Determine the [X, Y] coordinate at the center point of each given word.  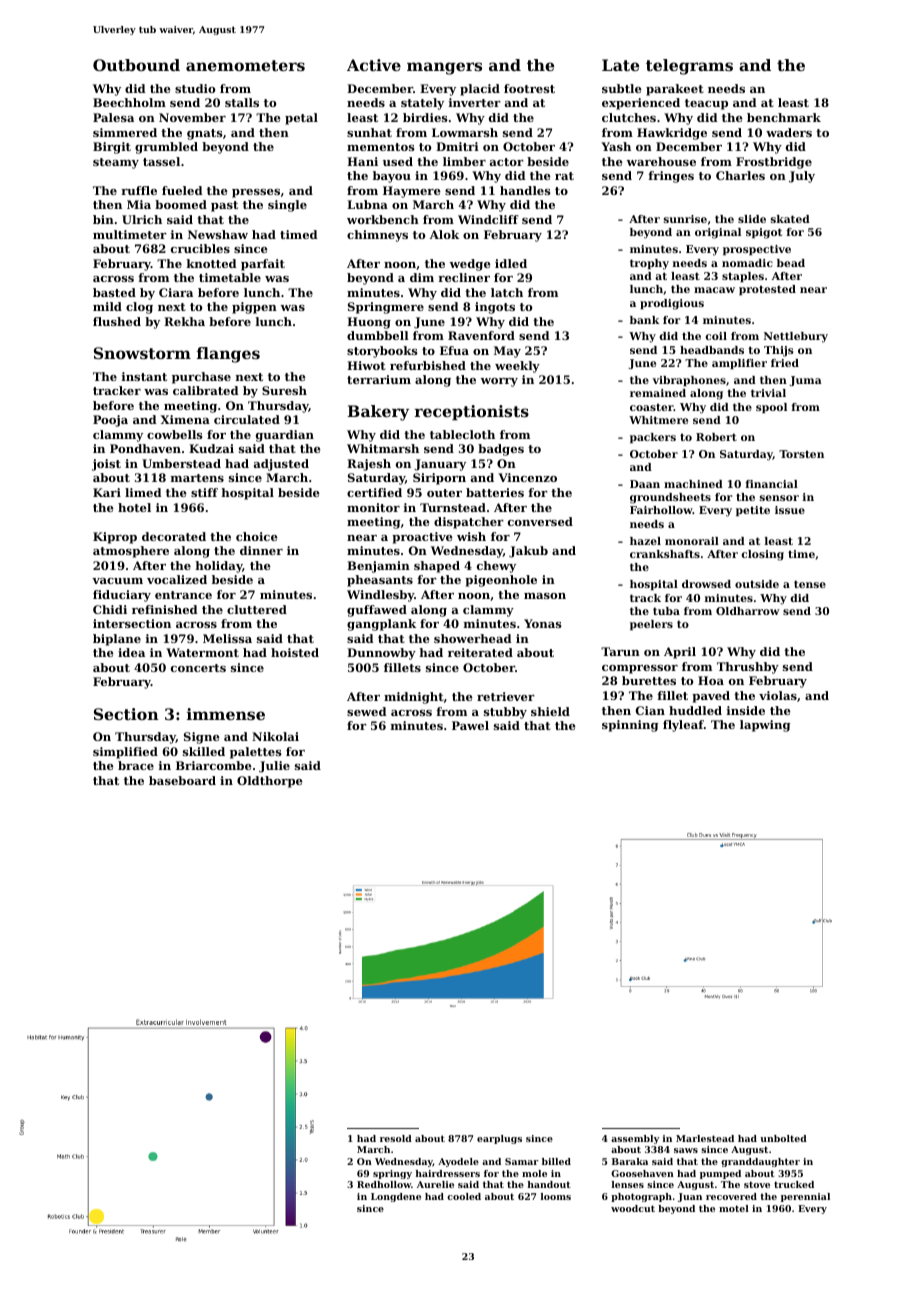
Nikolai [275, 736]
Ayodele [458, 1162]
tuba [666, 611]
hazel [645, 541]
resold [396, 1138]
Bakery [378, 413]
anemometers [245, 65]
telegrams [689, 67]
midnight [414, 698]
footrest [529, 88]
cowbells [175, 434]
